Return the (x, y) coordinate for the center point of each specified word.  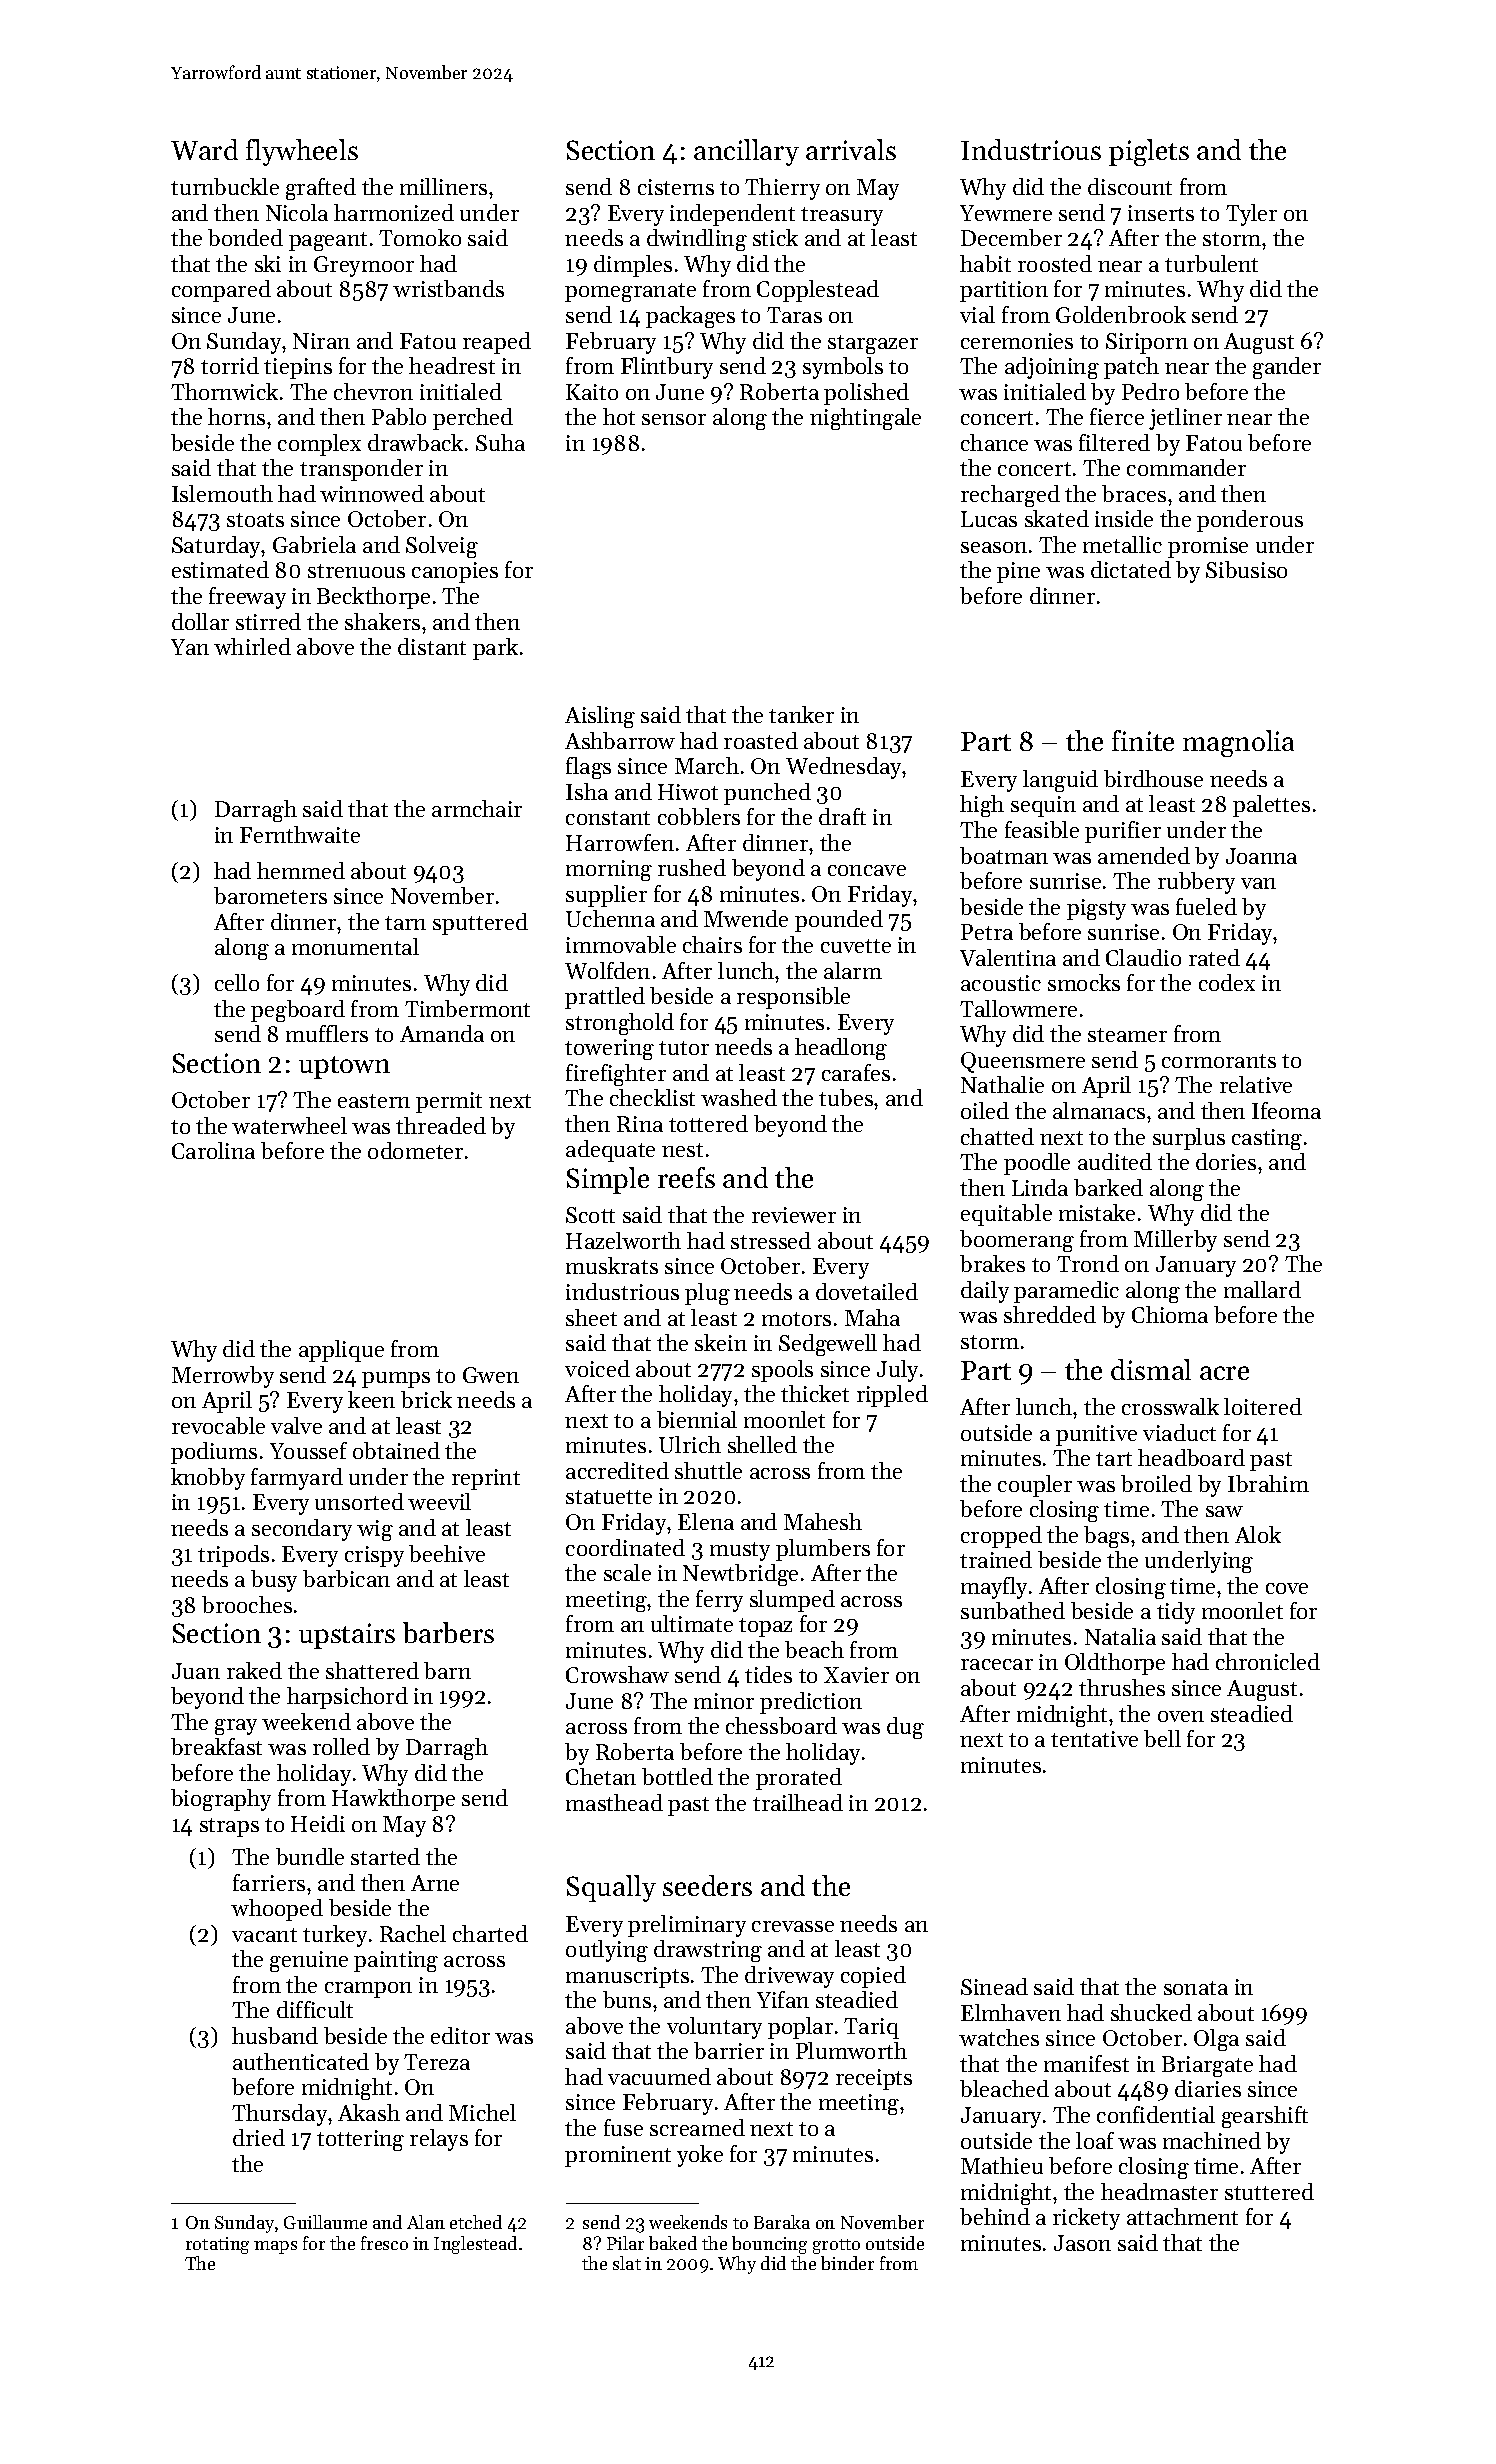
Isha (587, 791)
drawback (415, 442)
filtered (1114, 442)
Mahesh (823, 1521)
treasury (842, 216)
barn (447, 1670)
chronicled (1268, 1661)
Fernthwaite (300, 834)
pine (1018, 572)
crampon (368, 1990)
